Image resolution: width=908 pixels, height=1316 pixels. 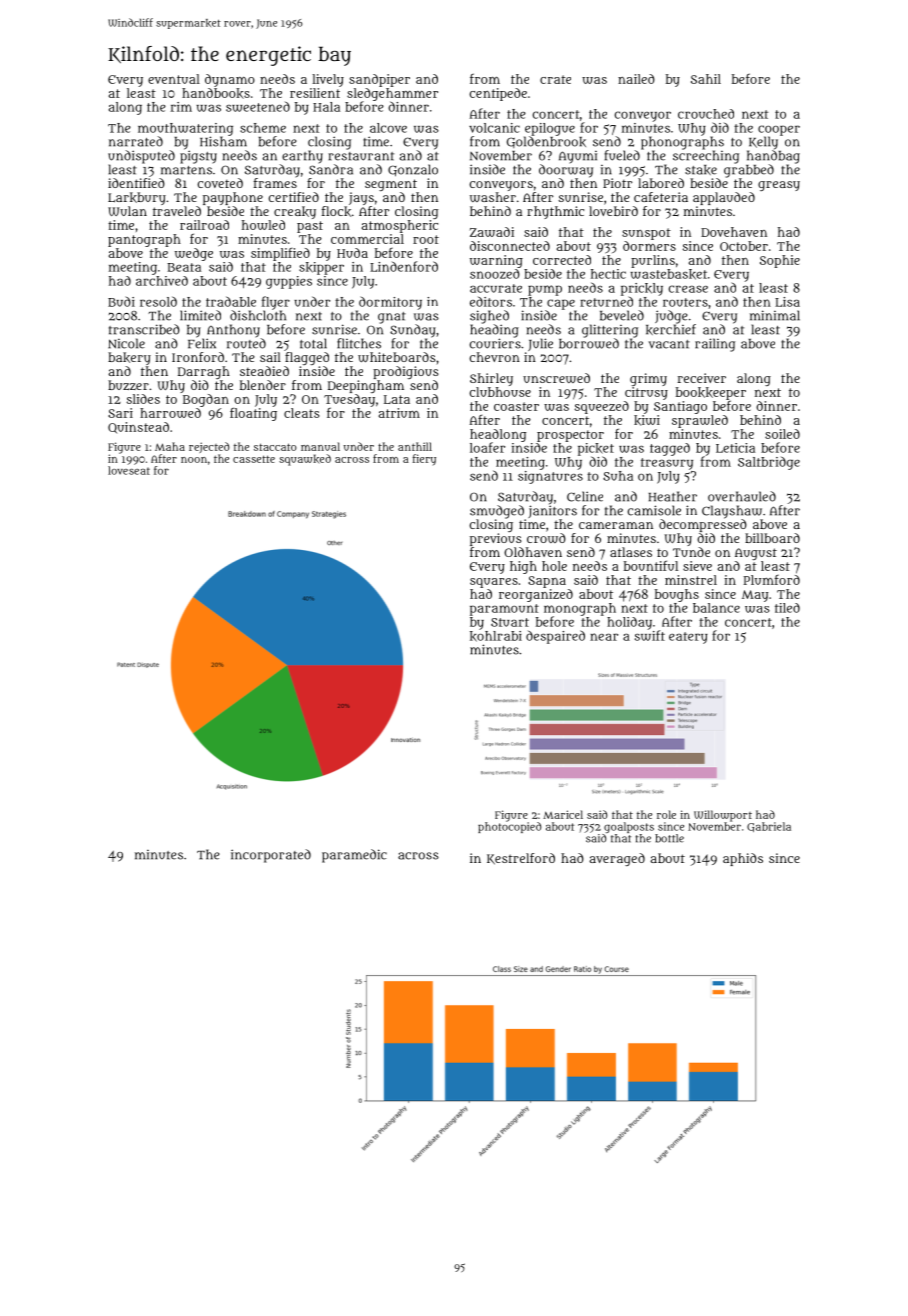 What do you see at coordinates (555, 79) in the screenshot?
I see `crate` at bounding box center [555, 79].
